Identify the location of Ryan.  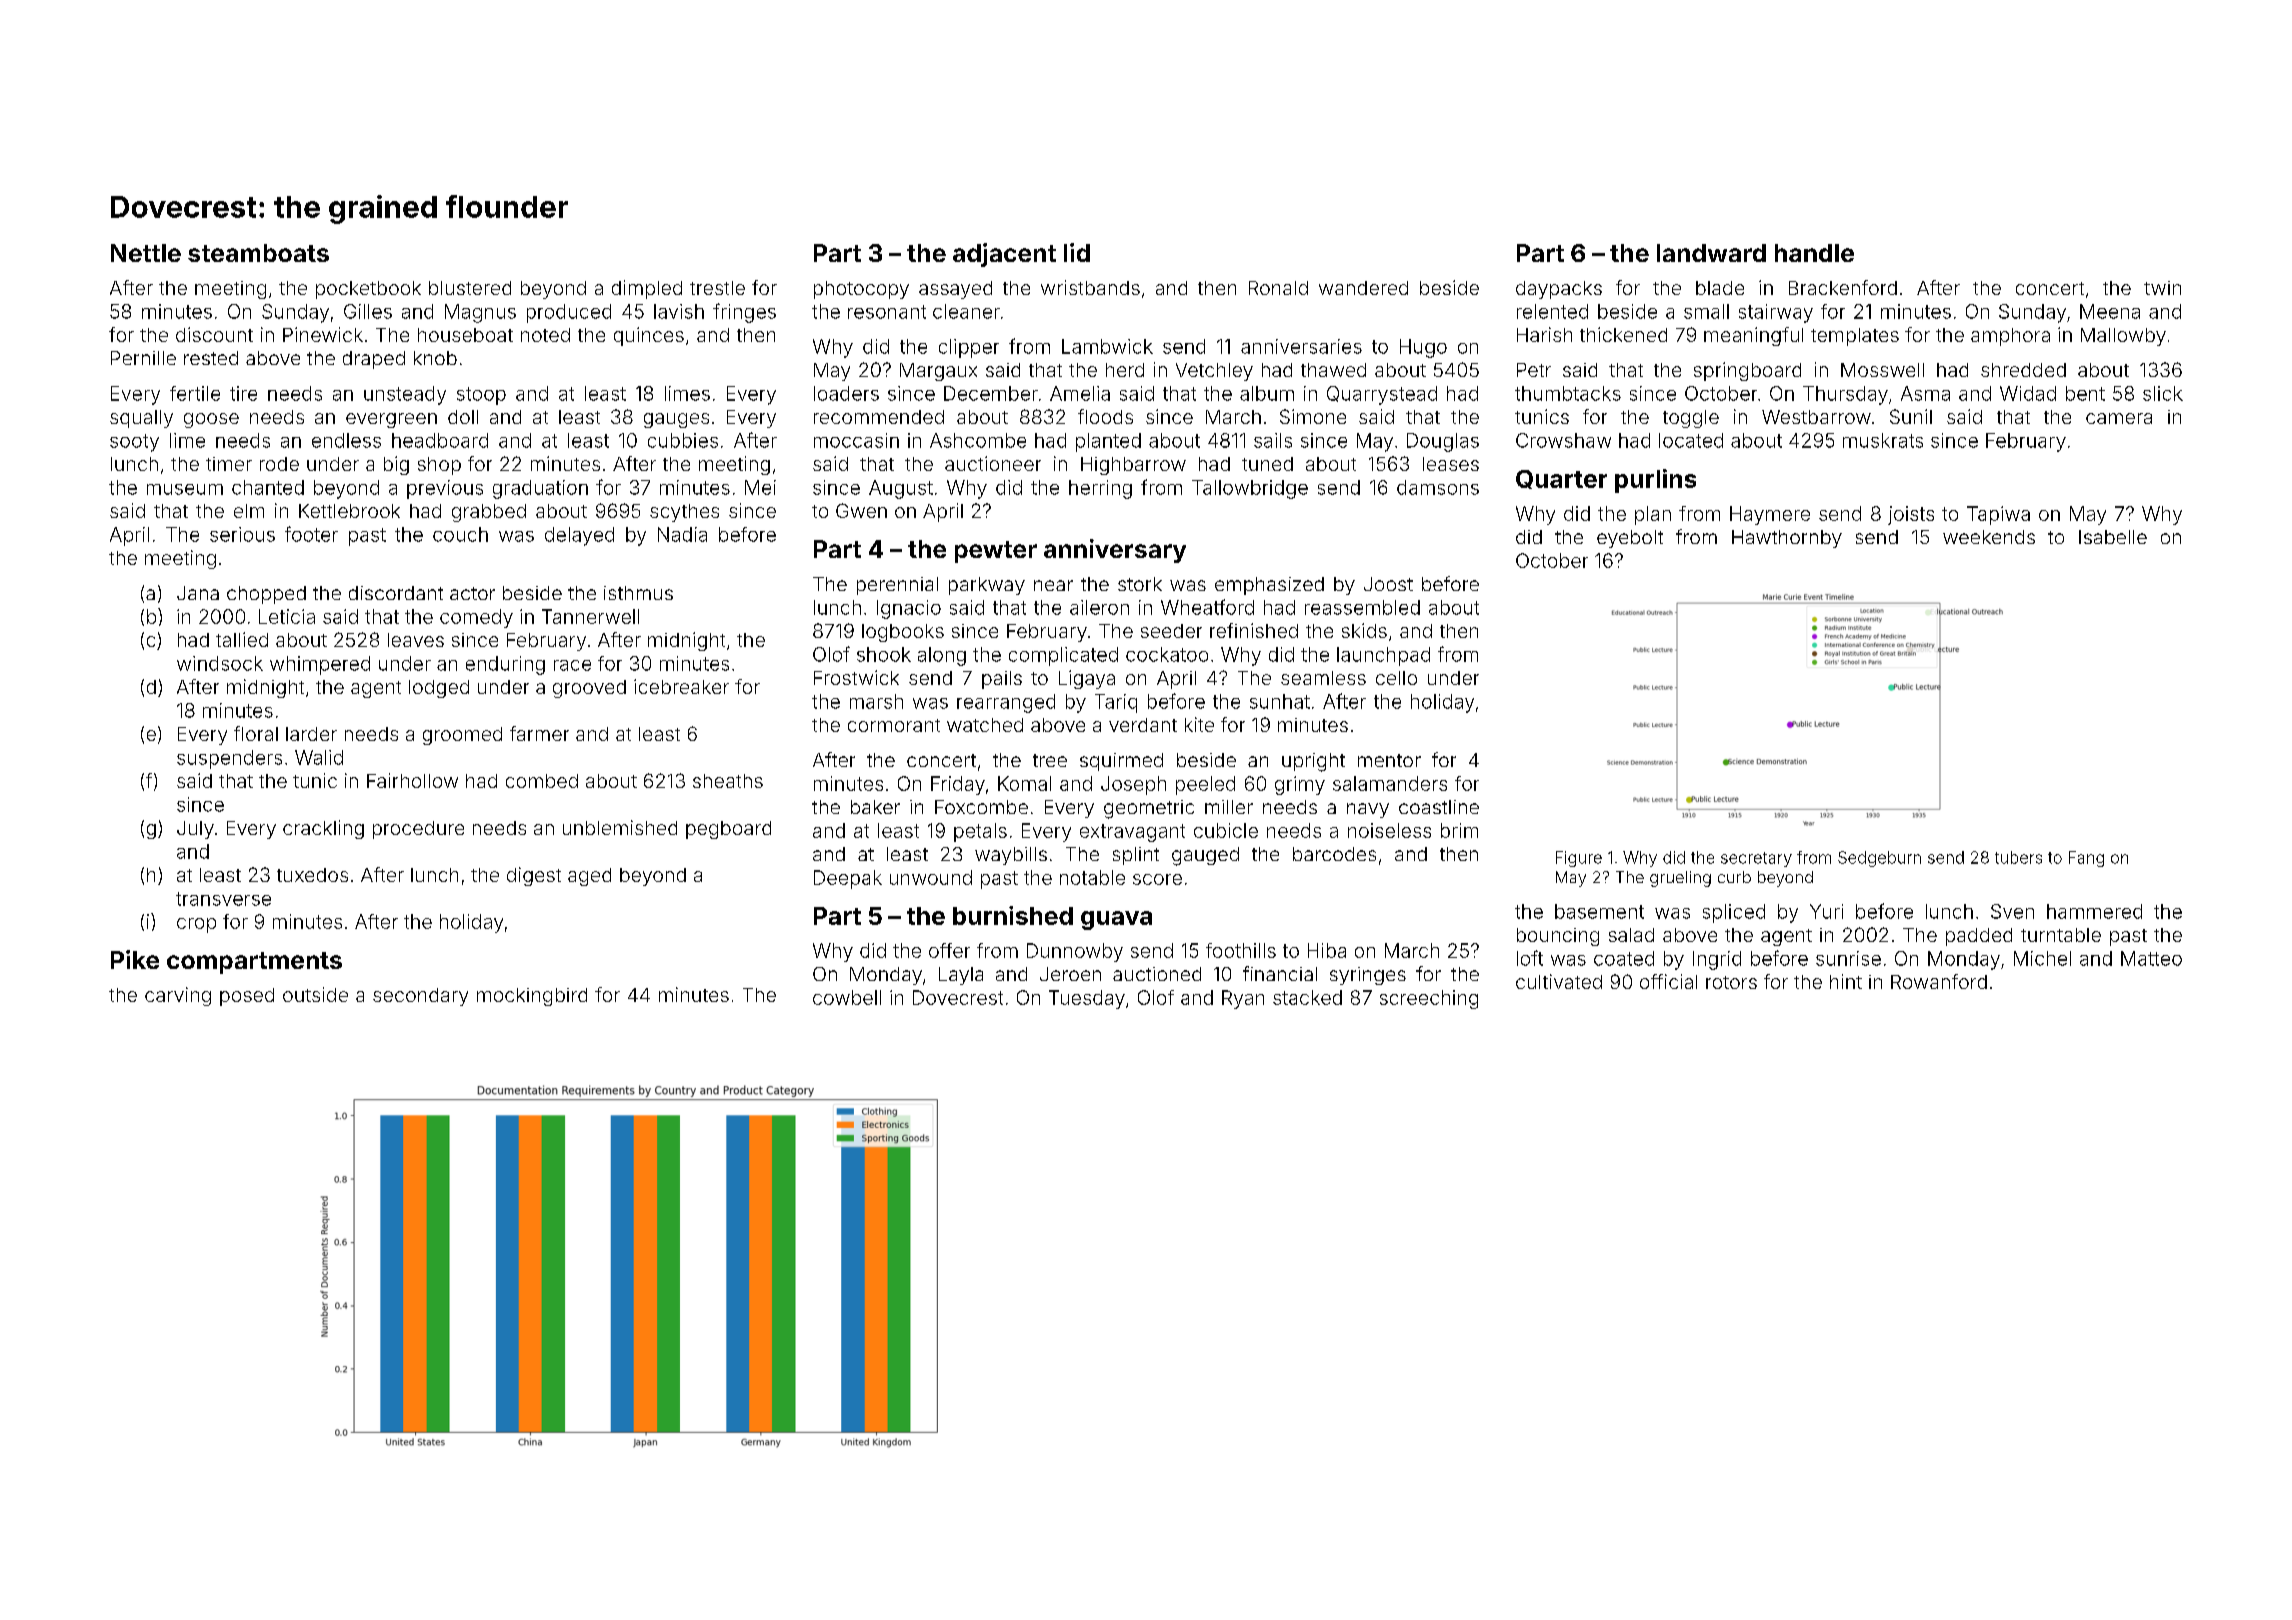
(1243, 999).
